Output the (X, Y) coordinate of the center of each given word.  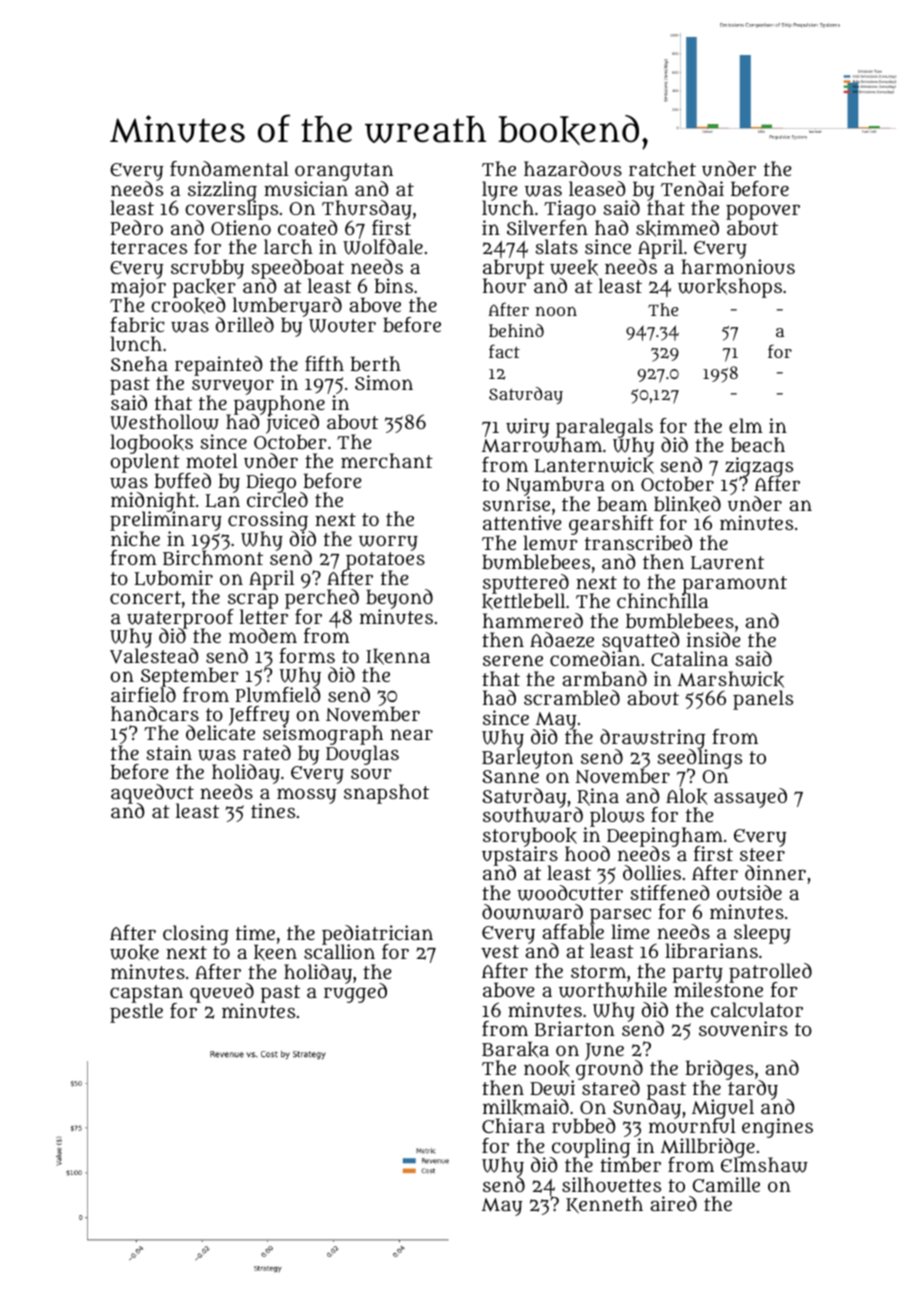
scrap (253, 601)
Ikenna (398, 656)
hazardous (573, 169)
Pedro (136, 227)
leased (597, 188)
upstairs (520, 856)
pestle (136, 1013)
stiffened (670, 892)
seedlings (700, 759)
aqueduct (152, 794)
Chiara (513, 1125)
